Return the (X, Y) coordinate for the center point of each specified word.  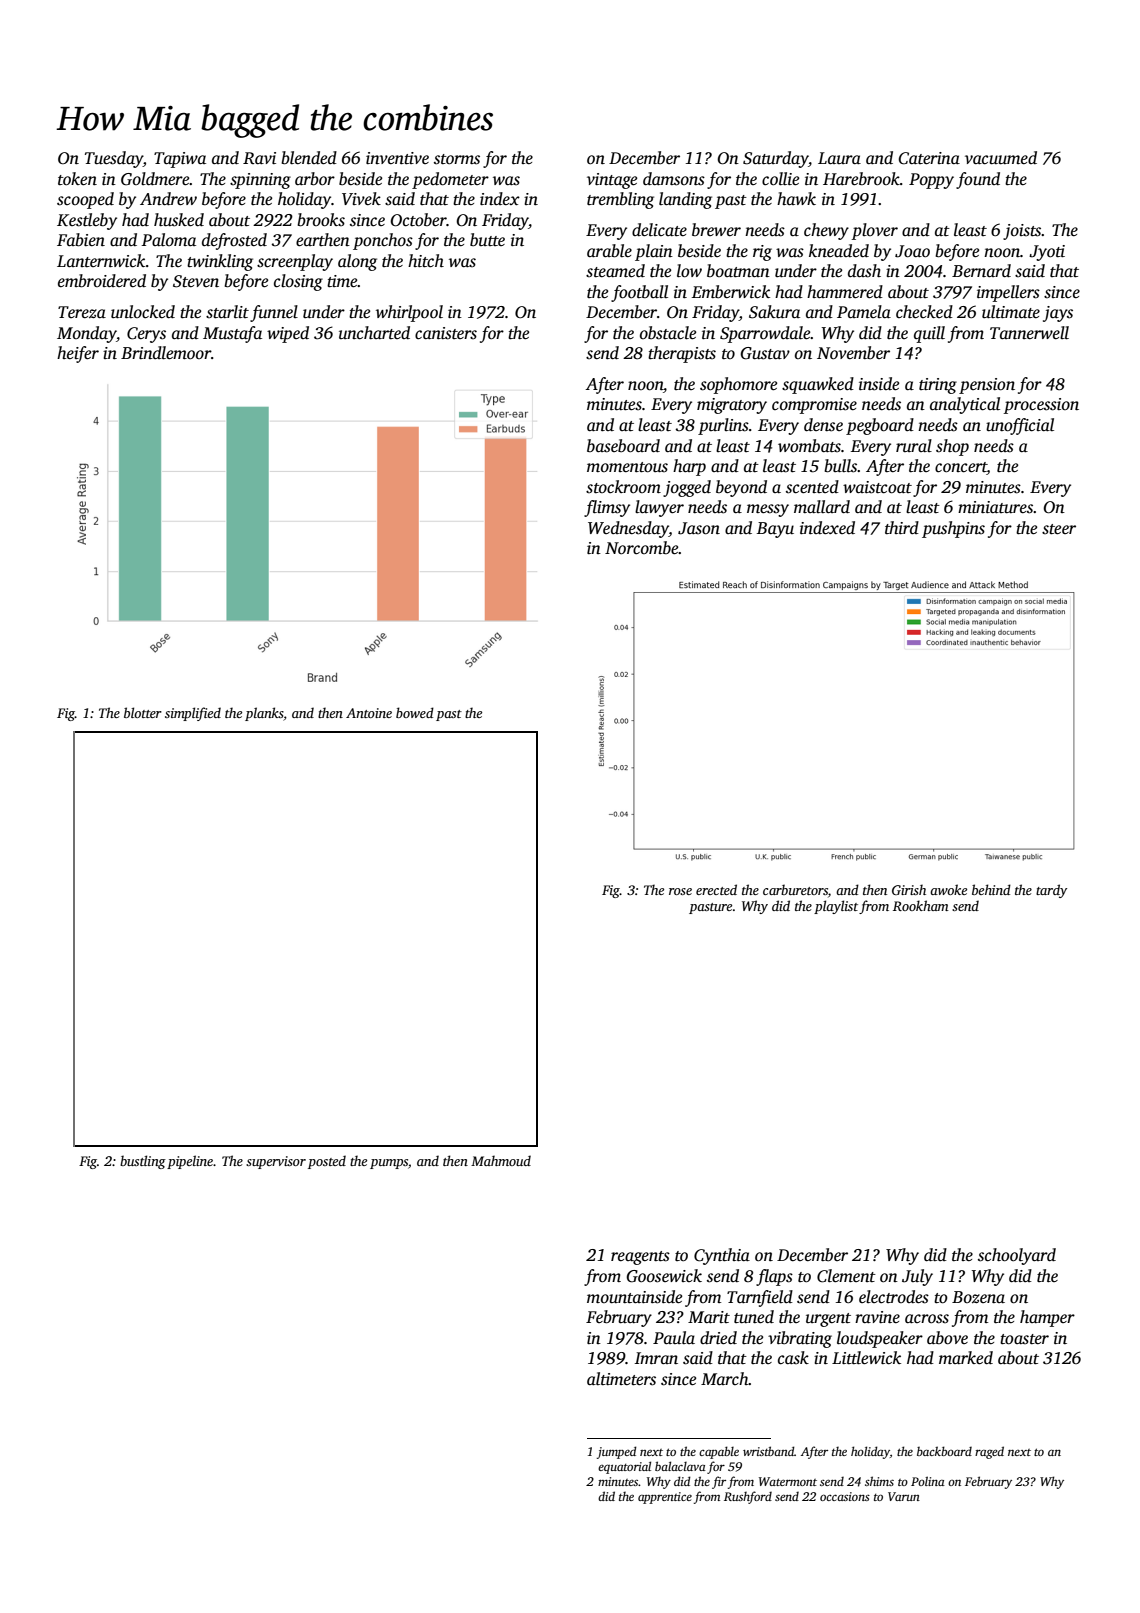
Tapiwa (180, 160)
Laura (839, 158)
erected (716, 889)
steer (1059, 529)
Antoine (369, 713)
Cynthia (722, 1256)
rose (680, 891)
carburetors (795, 889)
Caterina (929, 158)
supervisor (276, 1162)
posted (327, 1162)
